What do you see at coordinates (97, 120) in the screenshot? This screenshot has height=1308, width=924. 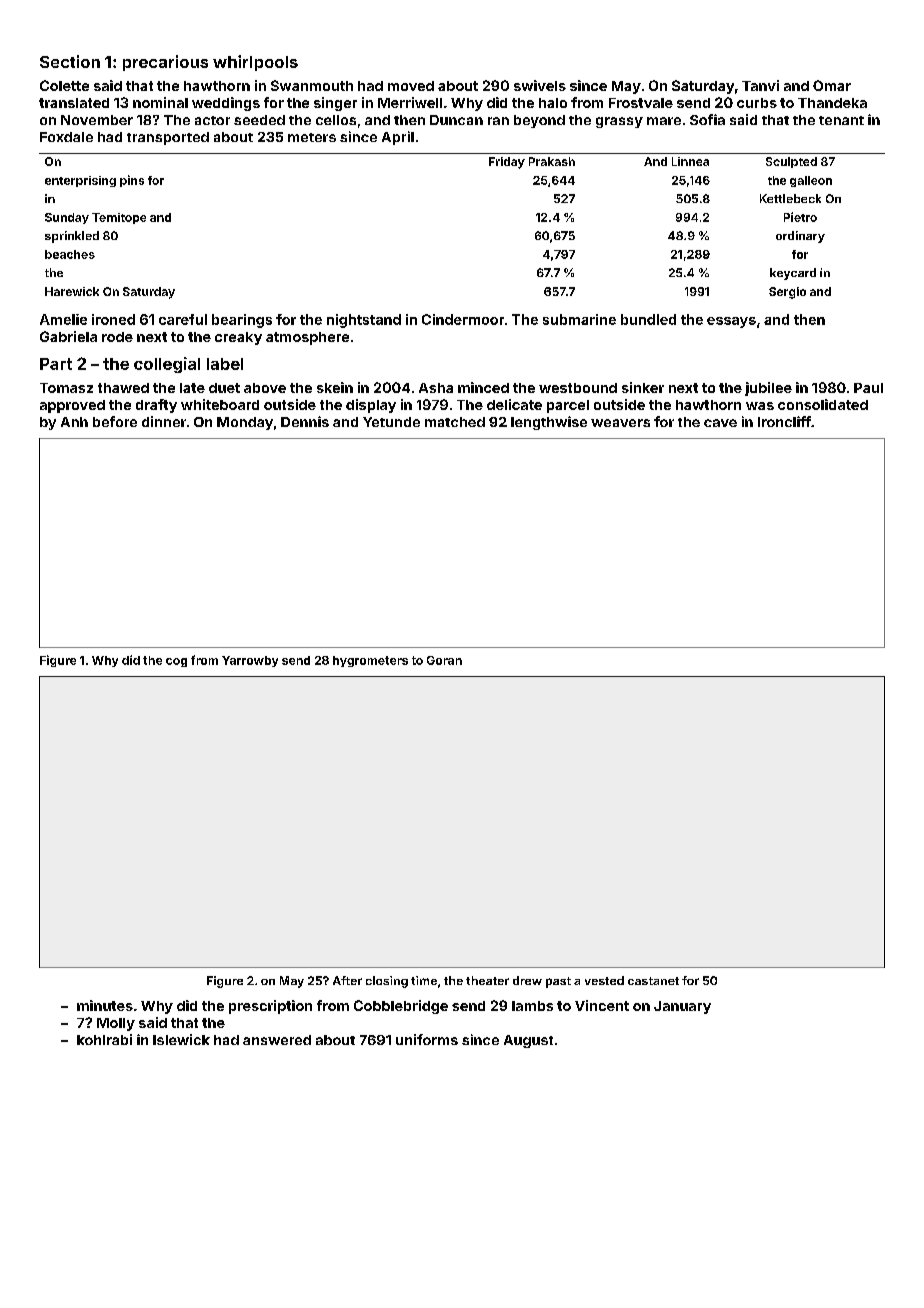 I see `November` at bounding box center [97, 120].
